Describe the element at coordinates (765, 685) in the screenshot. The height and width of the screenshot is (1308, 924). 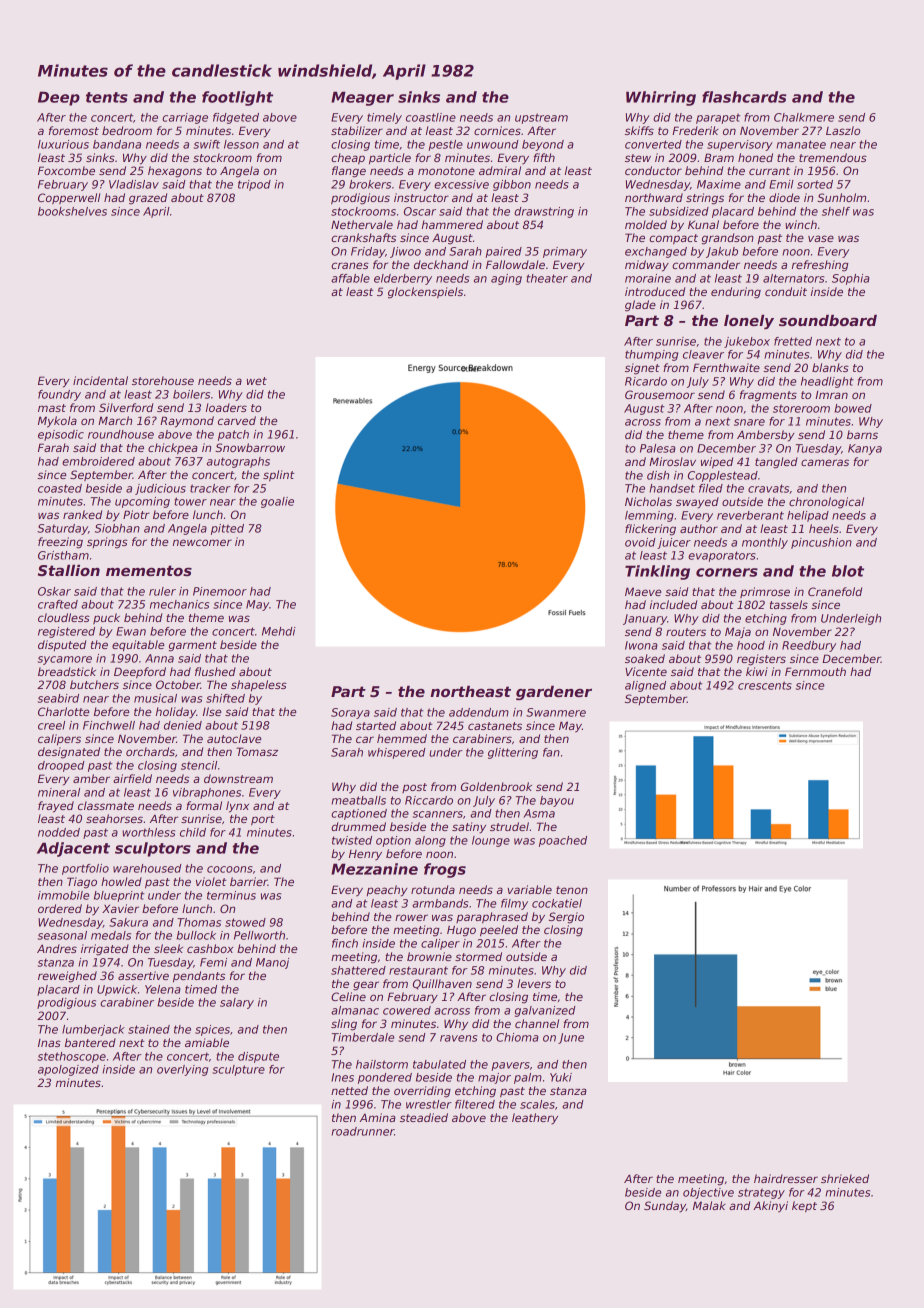
I see `crescents` at that location.
